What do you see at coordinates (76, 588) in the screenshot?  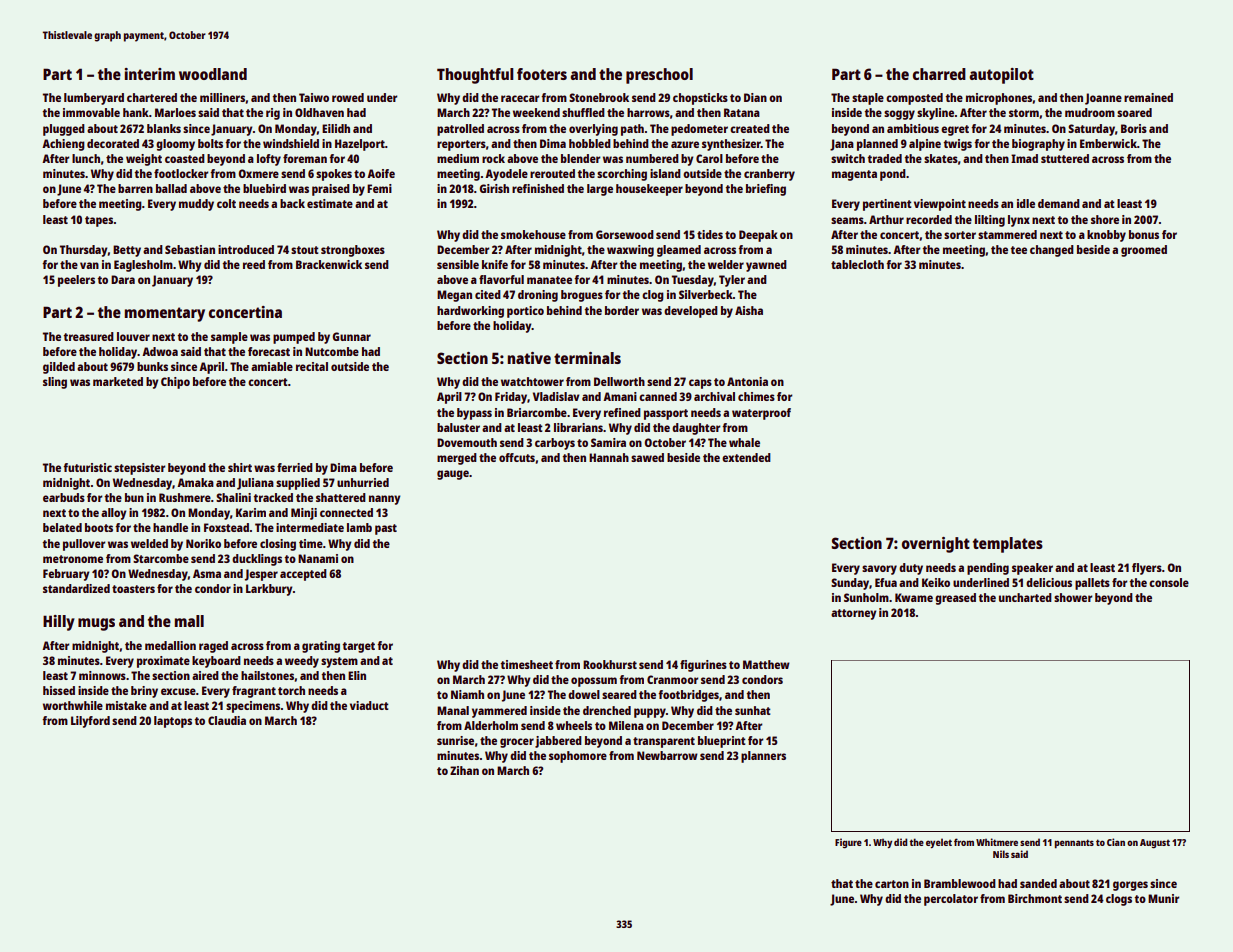 I see `standardized` at bounding box center [76, 588].
